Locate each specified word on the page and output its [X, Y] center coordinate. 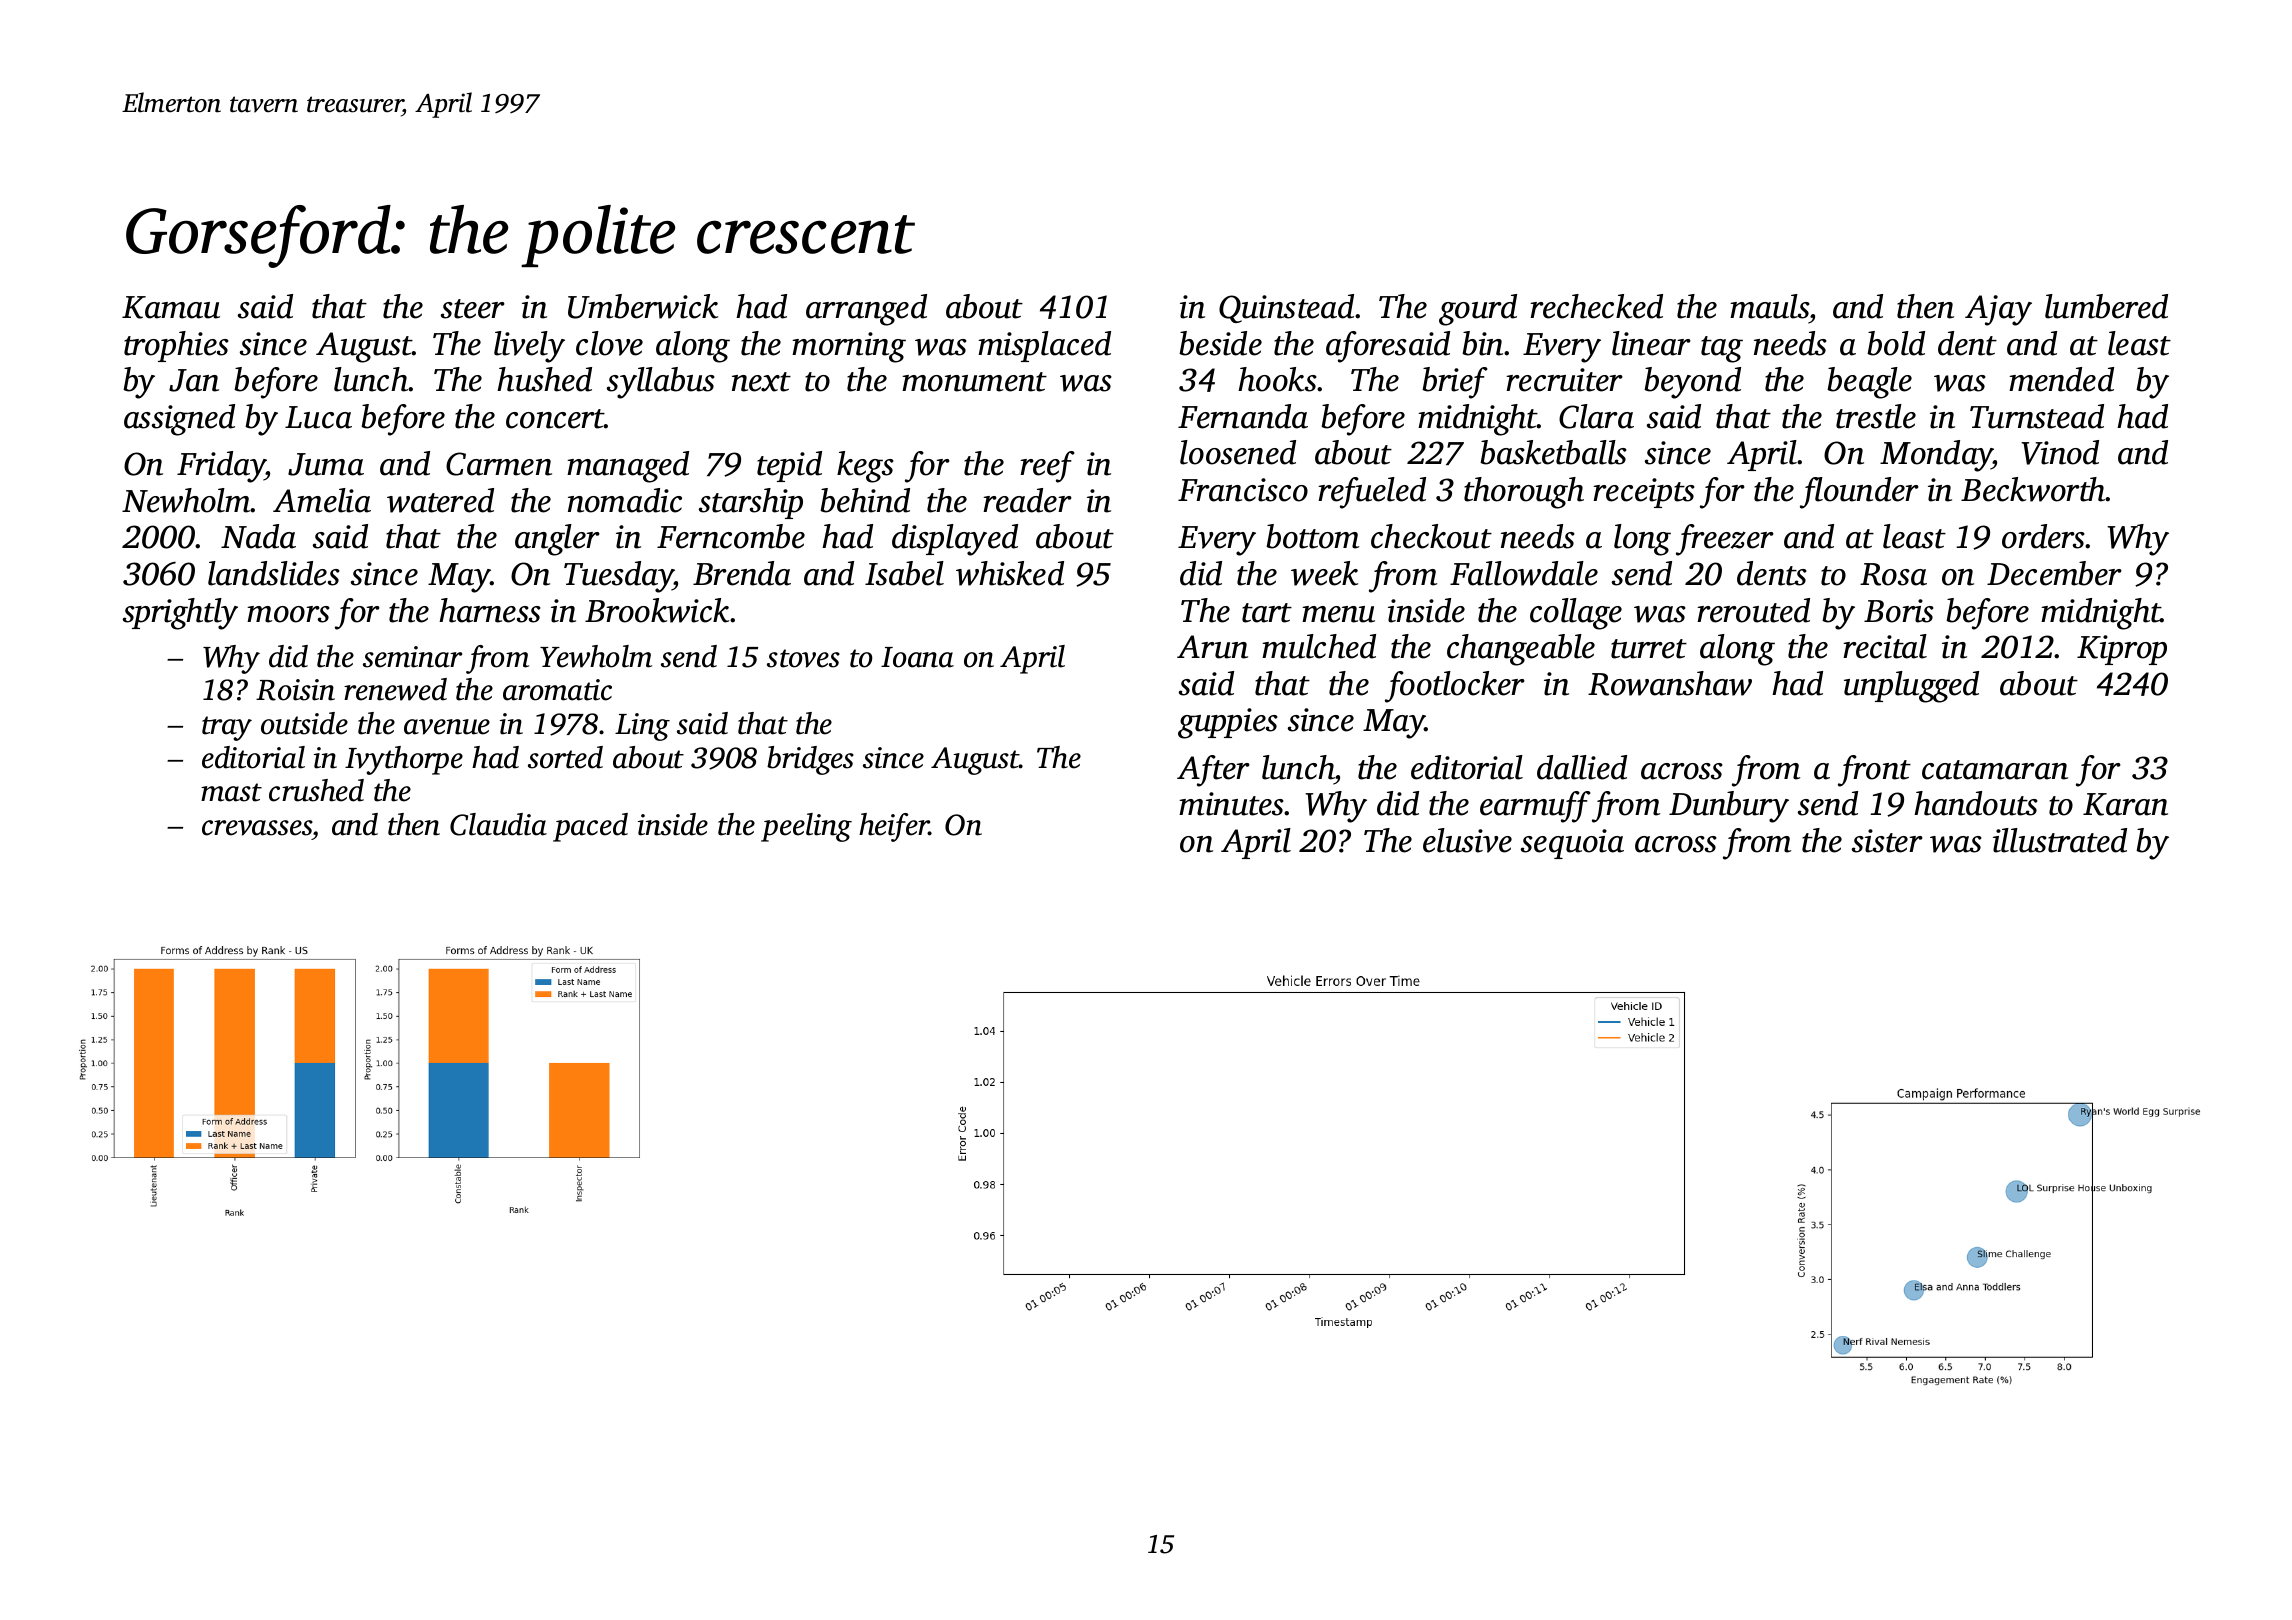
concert [555, 419]
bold [1896, 343]
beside [1220, 343]
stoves [803, 658]
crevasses [257, 828]
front [1874, 771]
